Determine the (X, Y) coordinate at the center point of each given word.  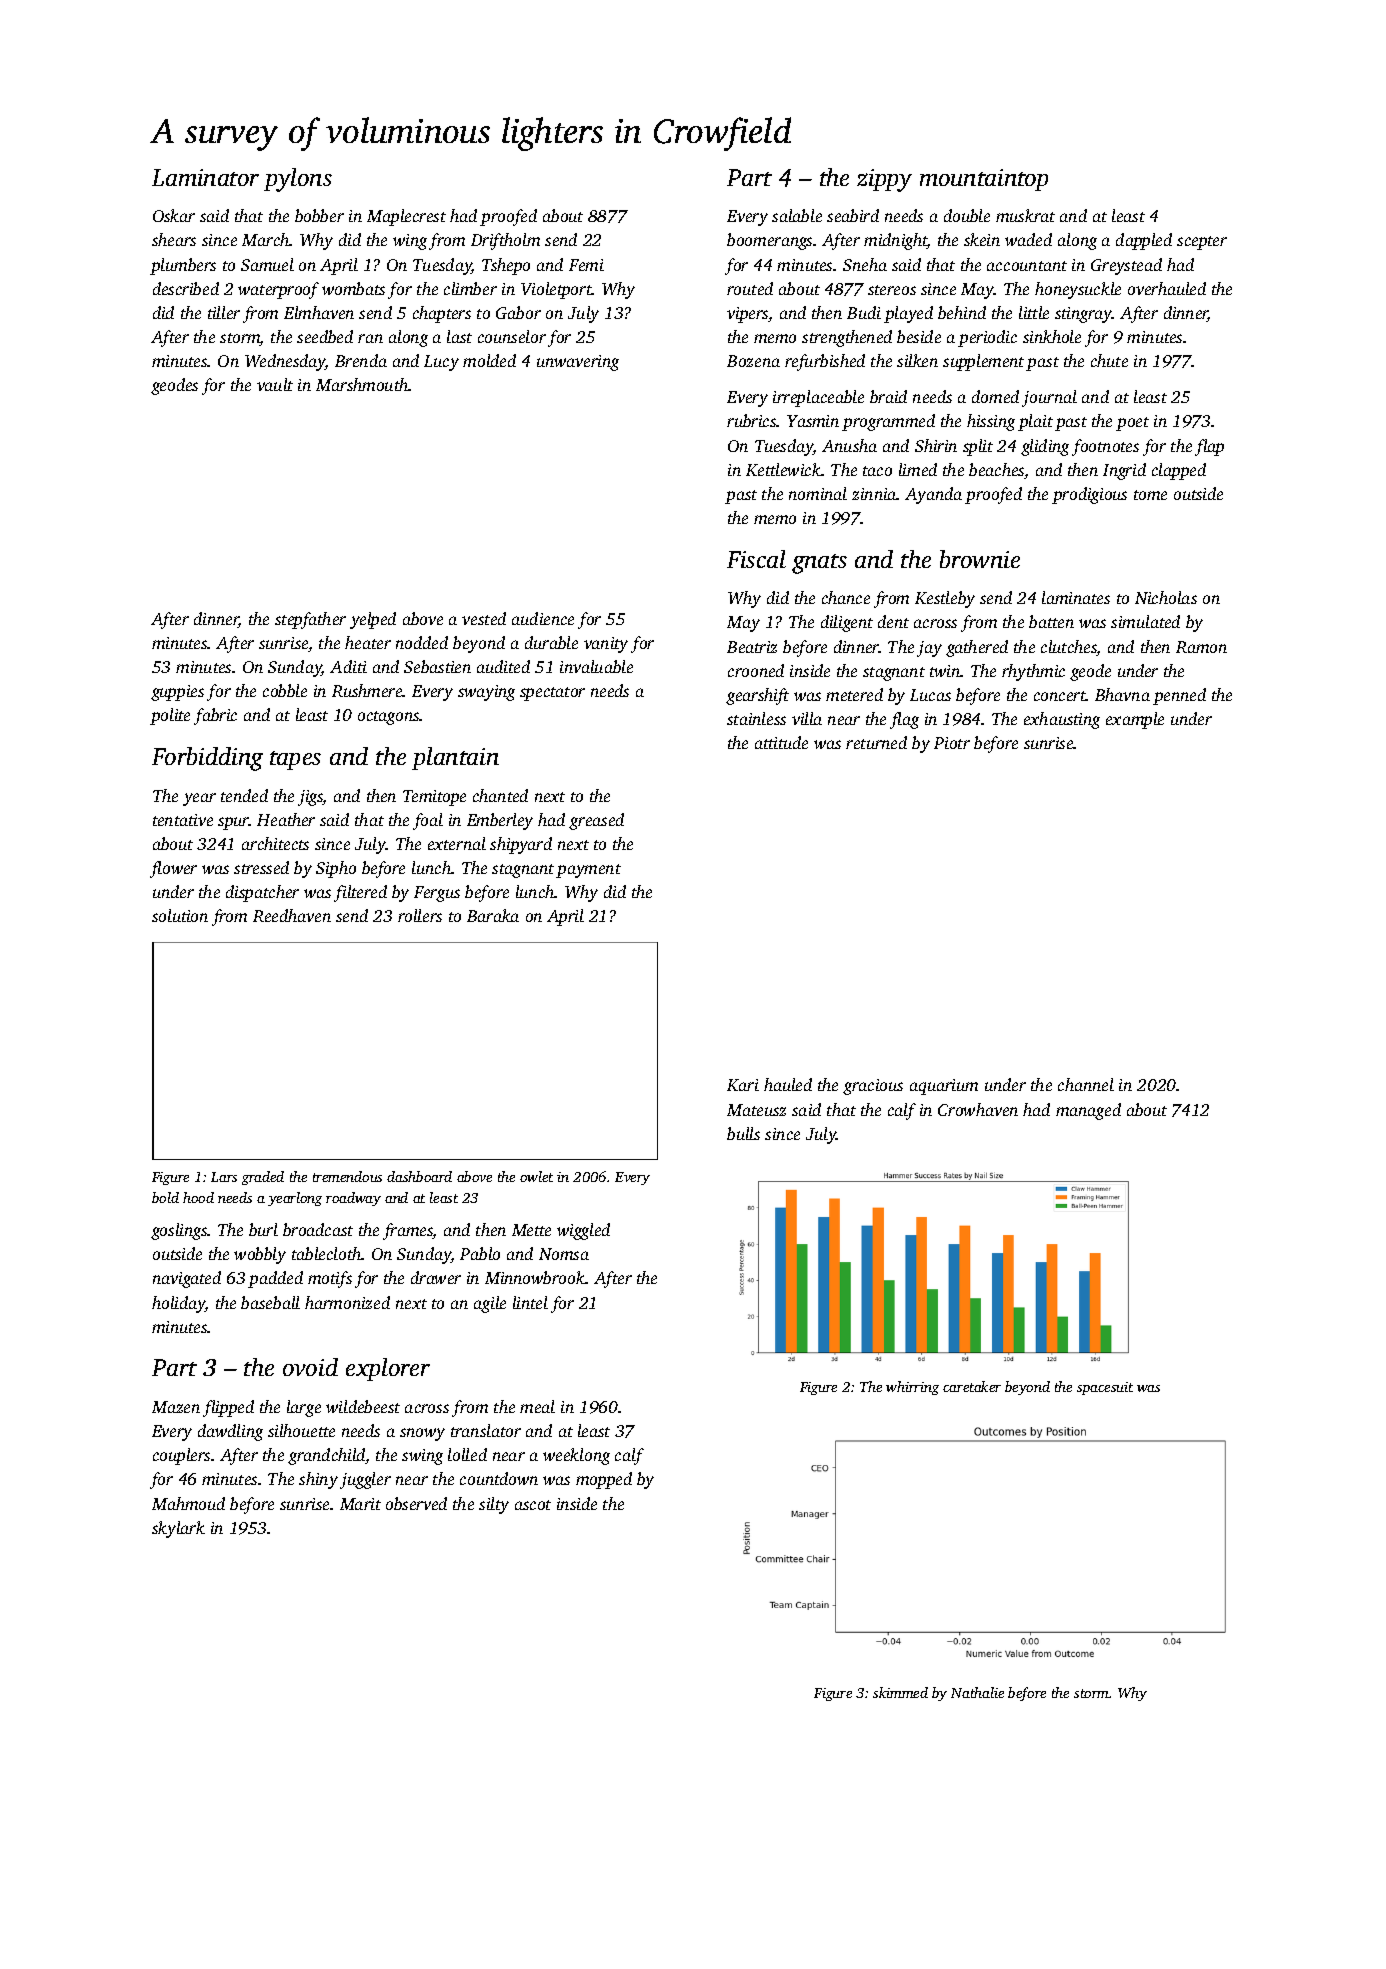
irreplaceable (818, 398)
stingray (1083, 315)
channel (1086, 1084)
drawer (436, 1277)
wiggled (583, 1231)
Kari (743, 1085)
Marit (360, 1504)
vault (275, 384)
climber (470, 288)
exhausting (1062, 720)
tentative (183, 820)
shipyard (521, 845)
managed (1088, 1111)
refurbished (825, 362)
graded (263, 1178)
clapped (1179, 471)
